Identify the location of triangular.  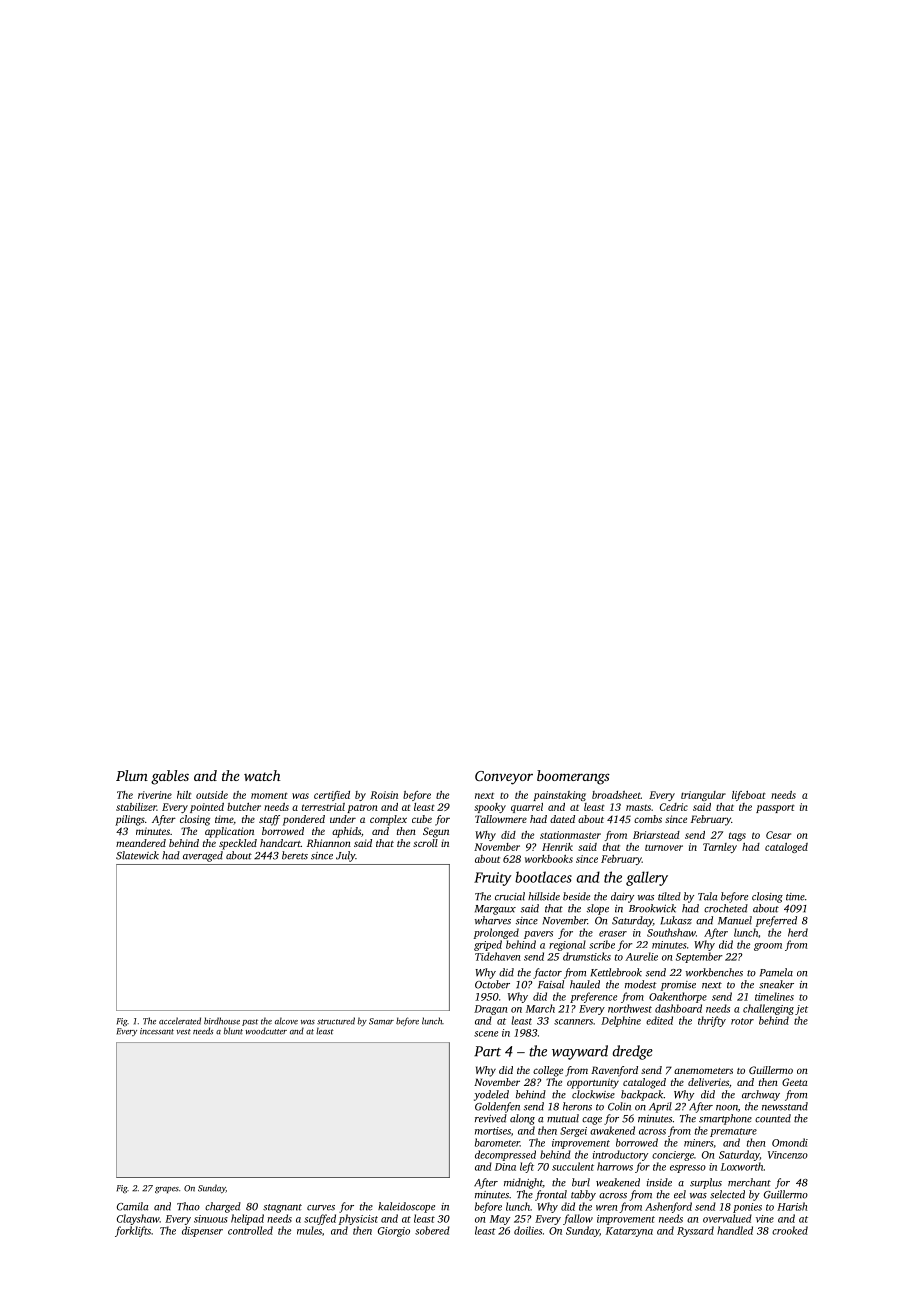
(703, 796).
